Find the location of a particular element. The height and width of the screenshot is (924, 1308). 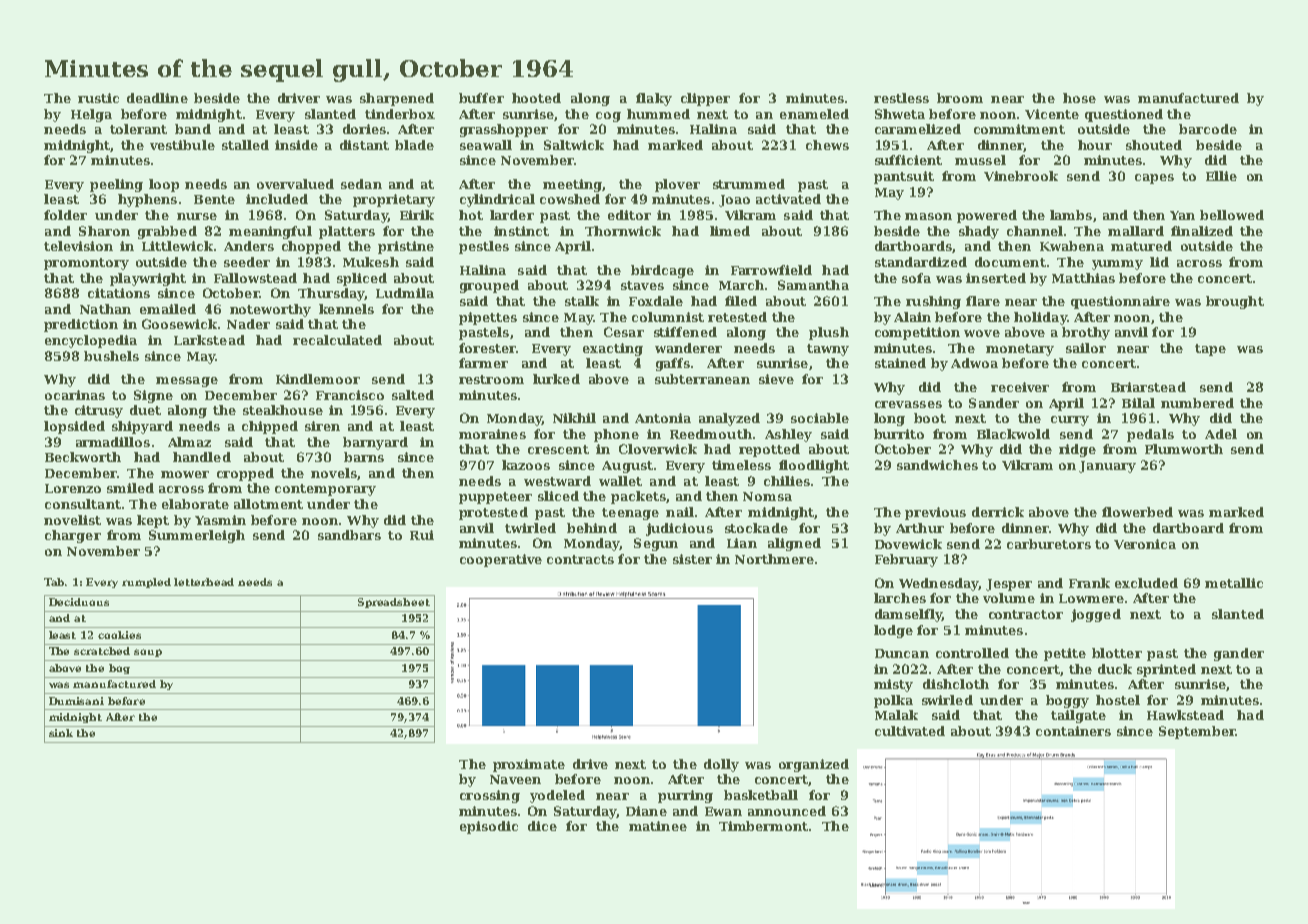

Beckworth is located at coordinates (83, 457).
